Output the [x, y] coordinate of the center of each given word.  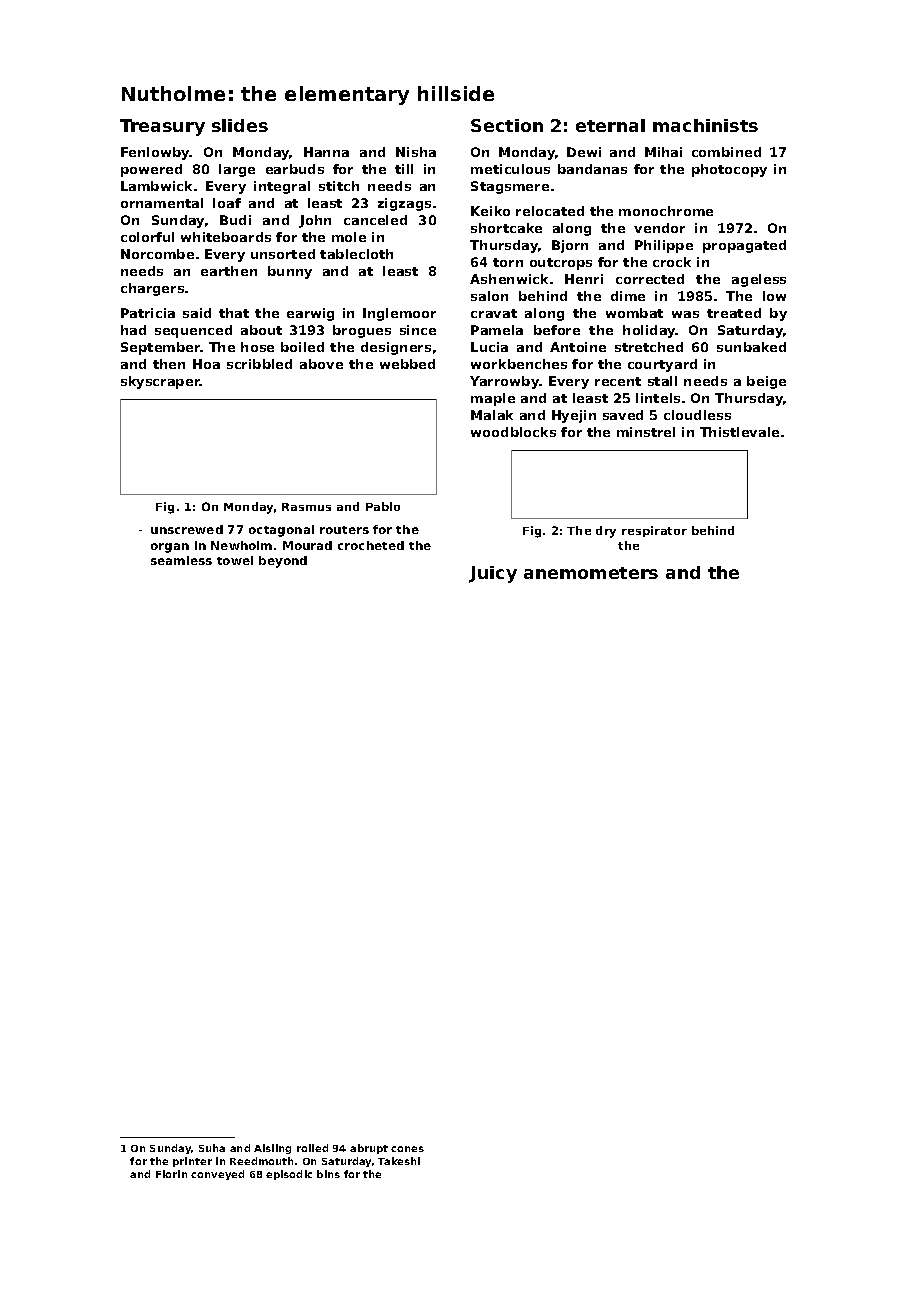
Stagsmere [510, 187]
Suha [212, 1148]
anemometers [591, 573]
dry [606, 532]
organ [170, 548]
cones [407, 1149]
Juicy [493, 574]
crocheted [371, 545]
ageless [759, 280]
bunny [290, 272]
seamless [181, 560]
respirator [654, 531]
